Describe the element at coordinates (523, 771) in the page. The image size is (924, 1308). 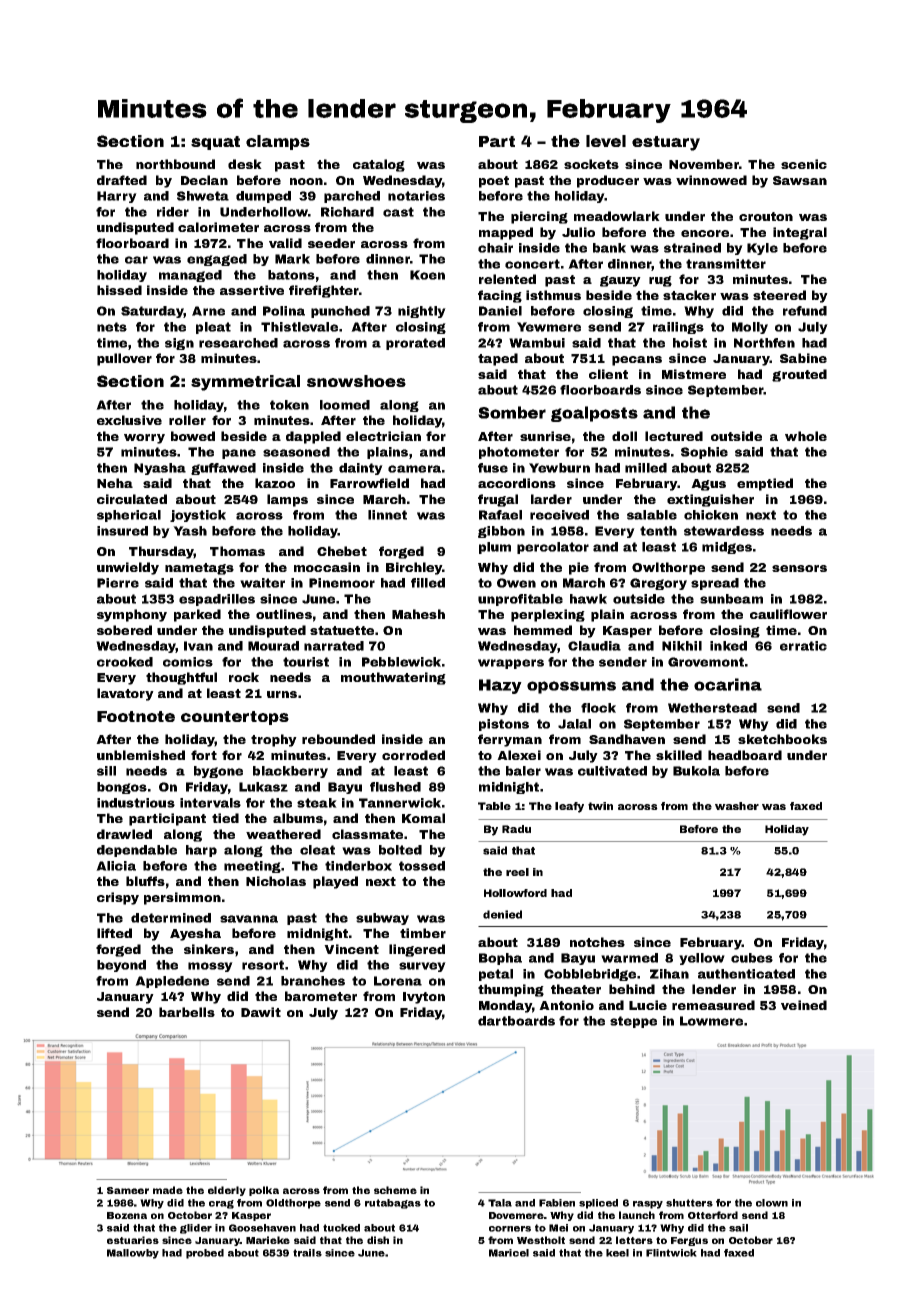
I see `baler` at that location.
